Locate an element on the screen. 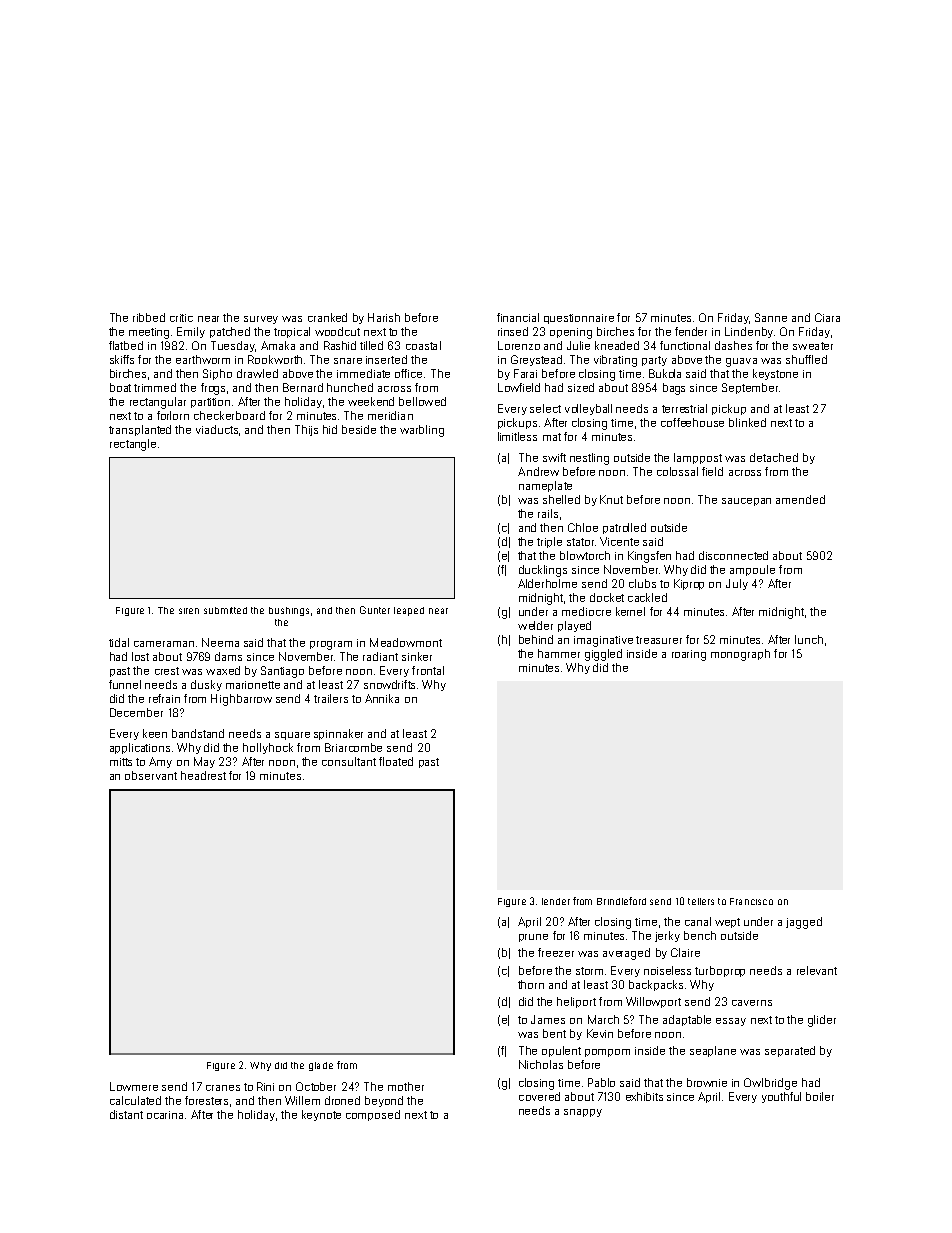 This screenshot has width=952, height=1233. flatbed is located at coordinates (126, 345).
